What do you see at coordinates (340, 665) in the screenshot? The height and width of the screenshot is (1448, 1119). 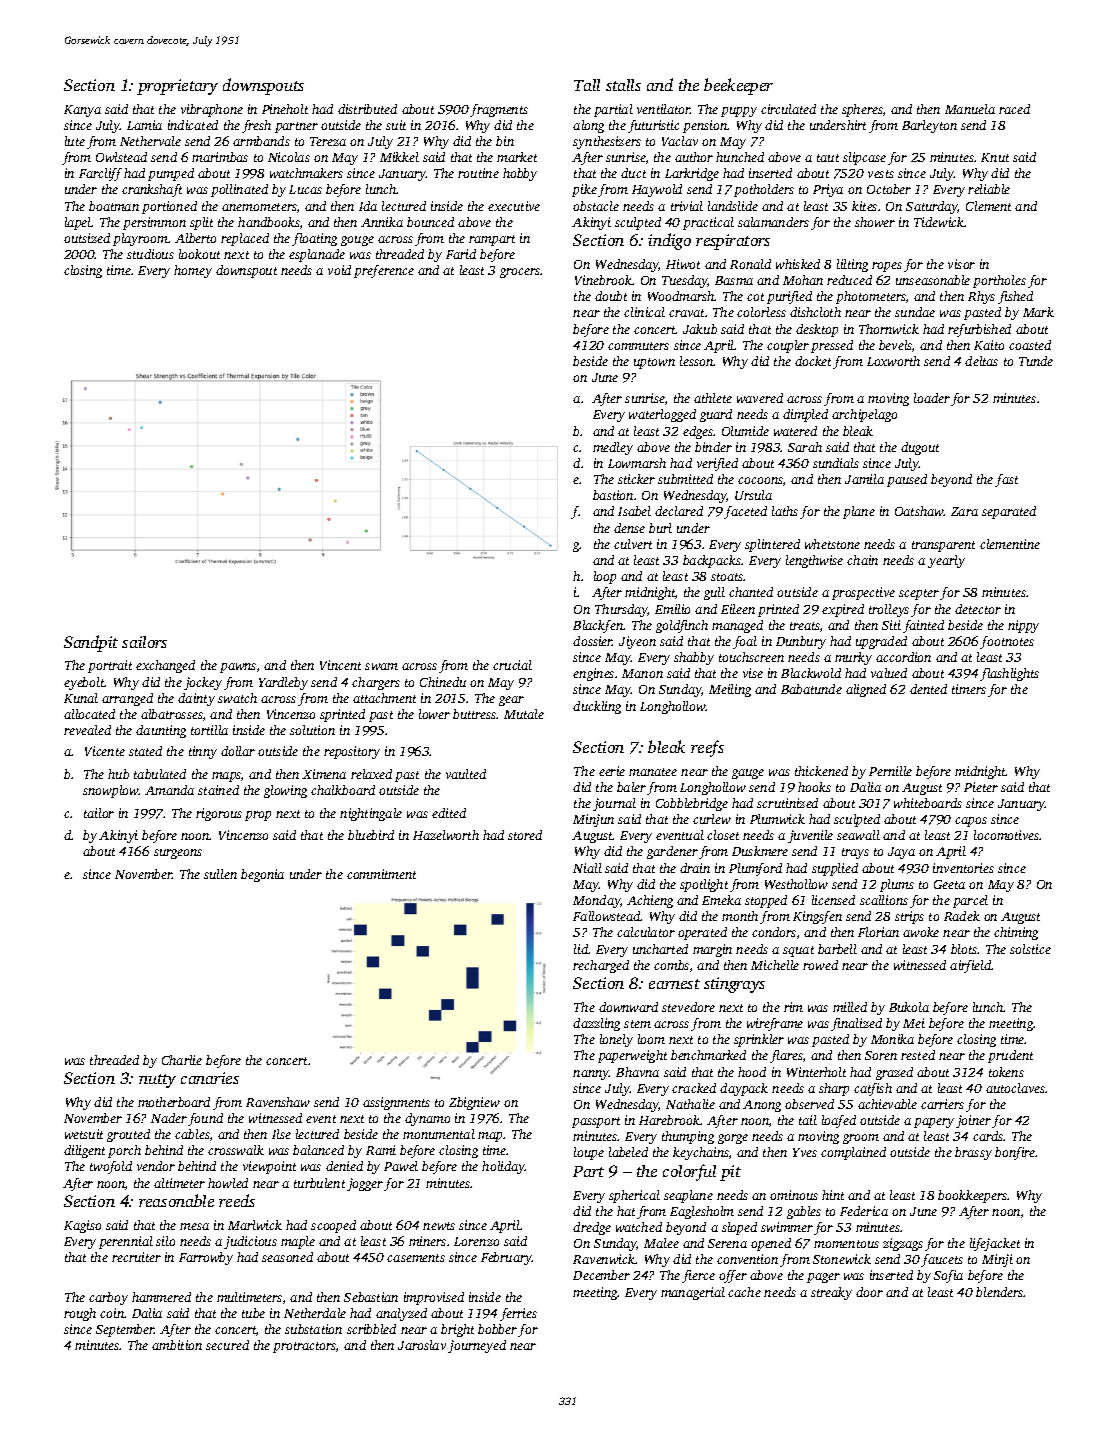 I see `Vincent` at bounding box center [340, 665].
